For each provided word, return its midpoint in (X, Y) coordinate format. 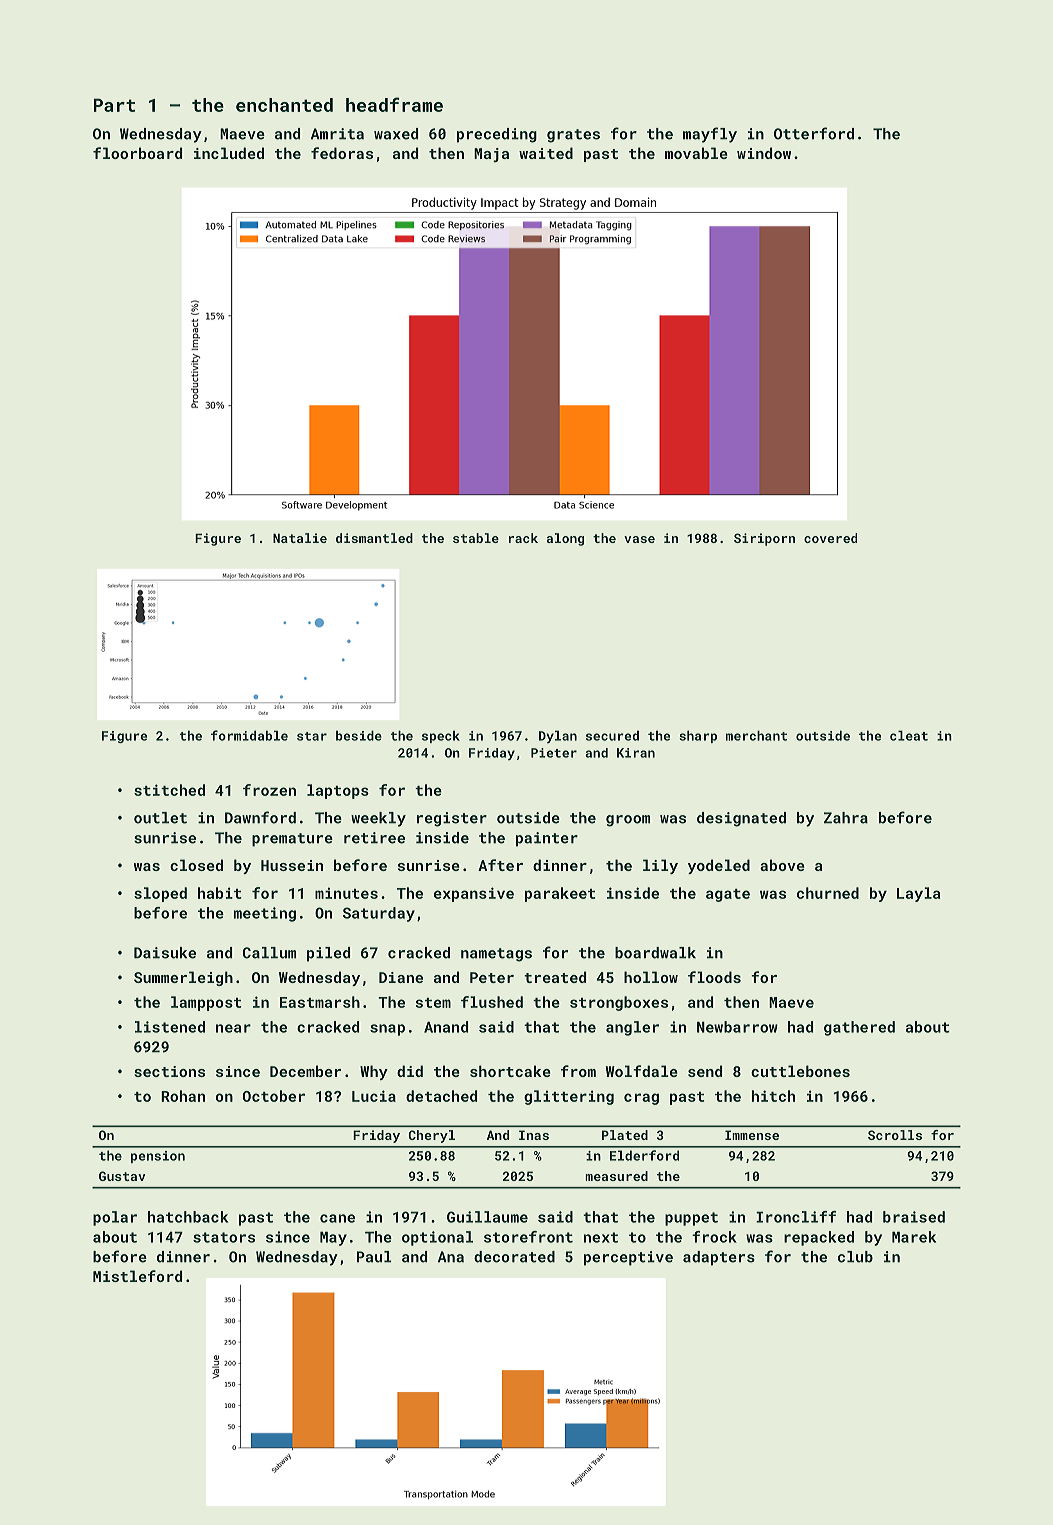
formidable (249, 735)
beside (359, 735)
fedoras (342, 153)
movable (696, 153)
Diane (401, 977)
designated (741, 819)
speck (441, 737)
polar (115, 1218)
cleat (909, 735)
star (312, 736)
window (764, 153)
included (229, 153)
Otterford (814, 133)
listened (170, 1027)
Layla (918, 894)
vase (639, 539)
